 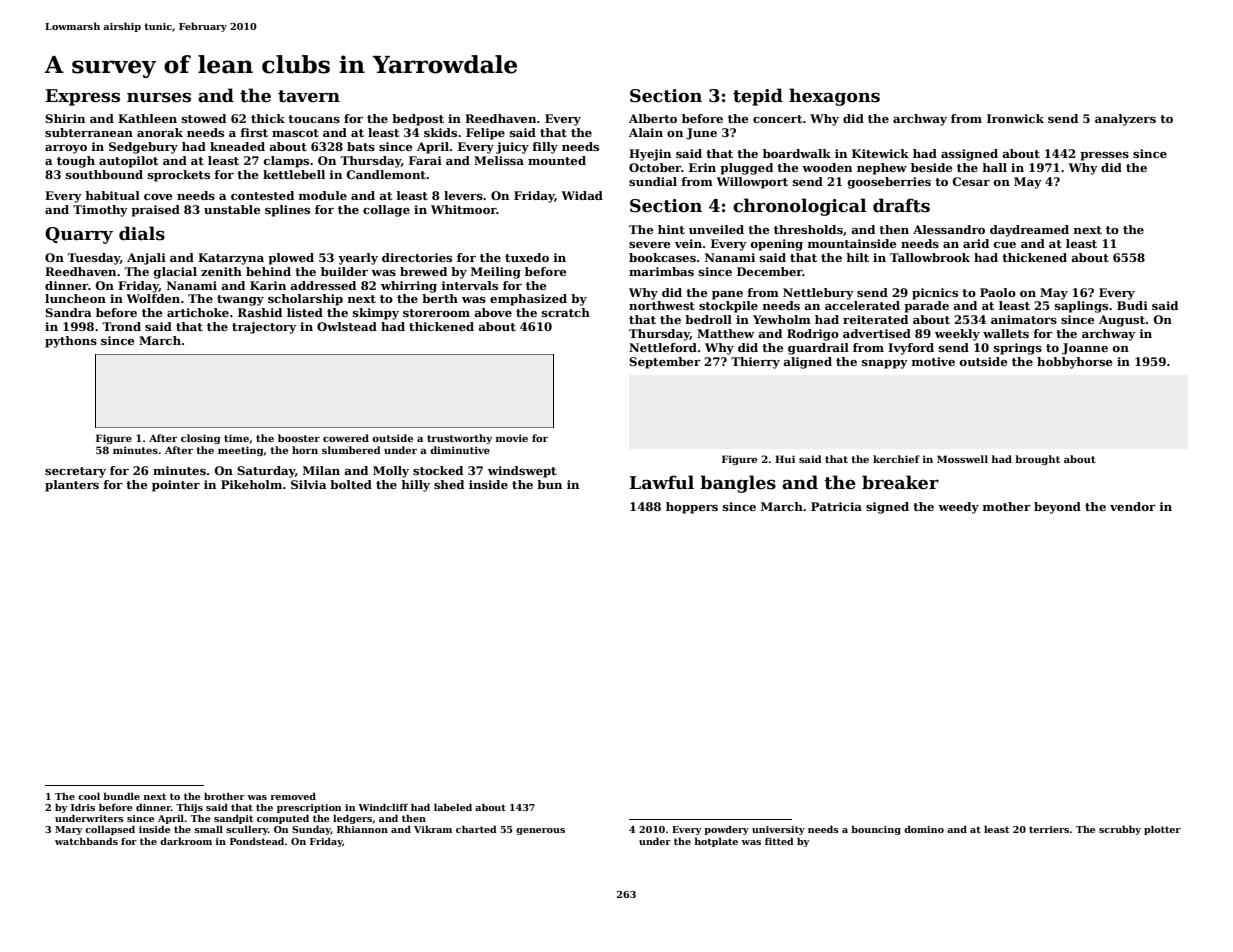 I want to click on brother, so click(x=224, y=796).
